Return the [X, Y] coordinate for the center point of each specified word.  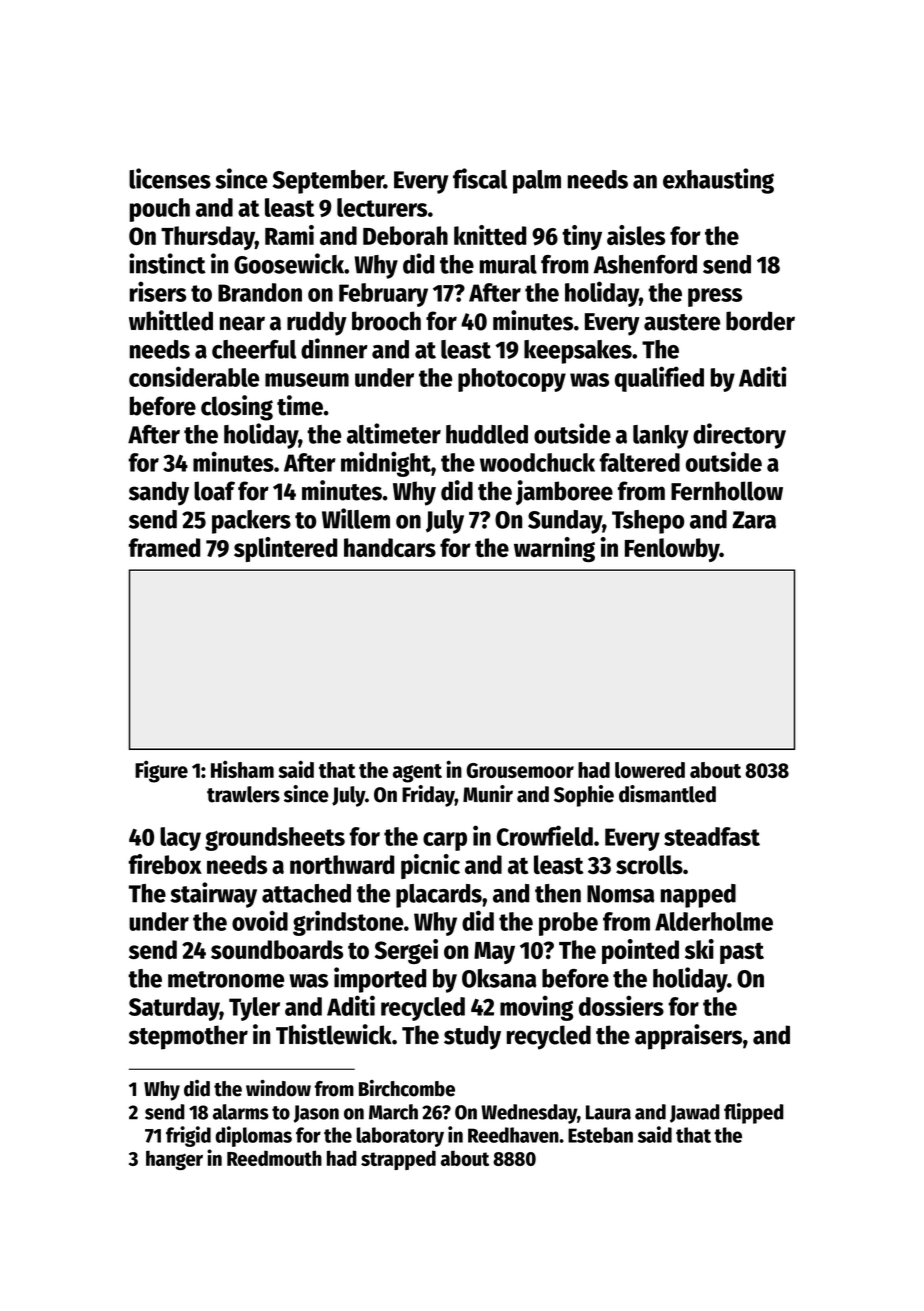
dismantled [667, 794]
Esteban [600, 1135]
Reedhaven [513, 1135]
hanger [174, 1160]
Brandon [260, 292]
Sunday [565, 522]
